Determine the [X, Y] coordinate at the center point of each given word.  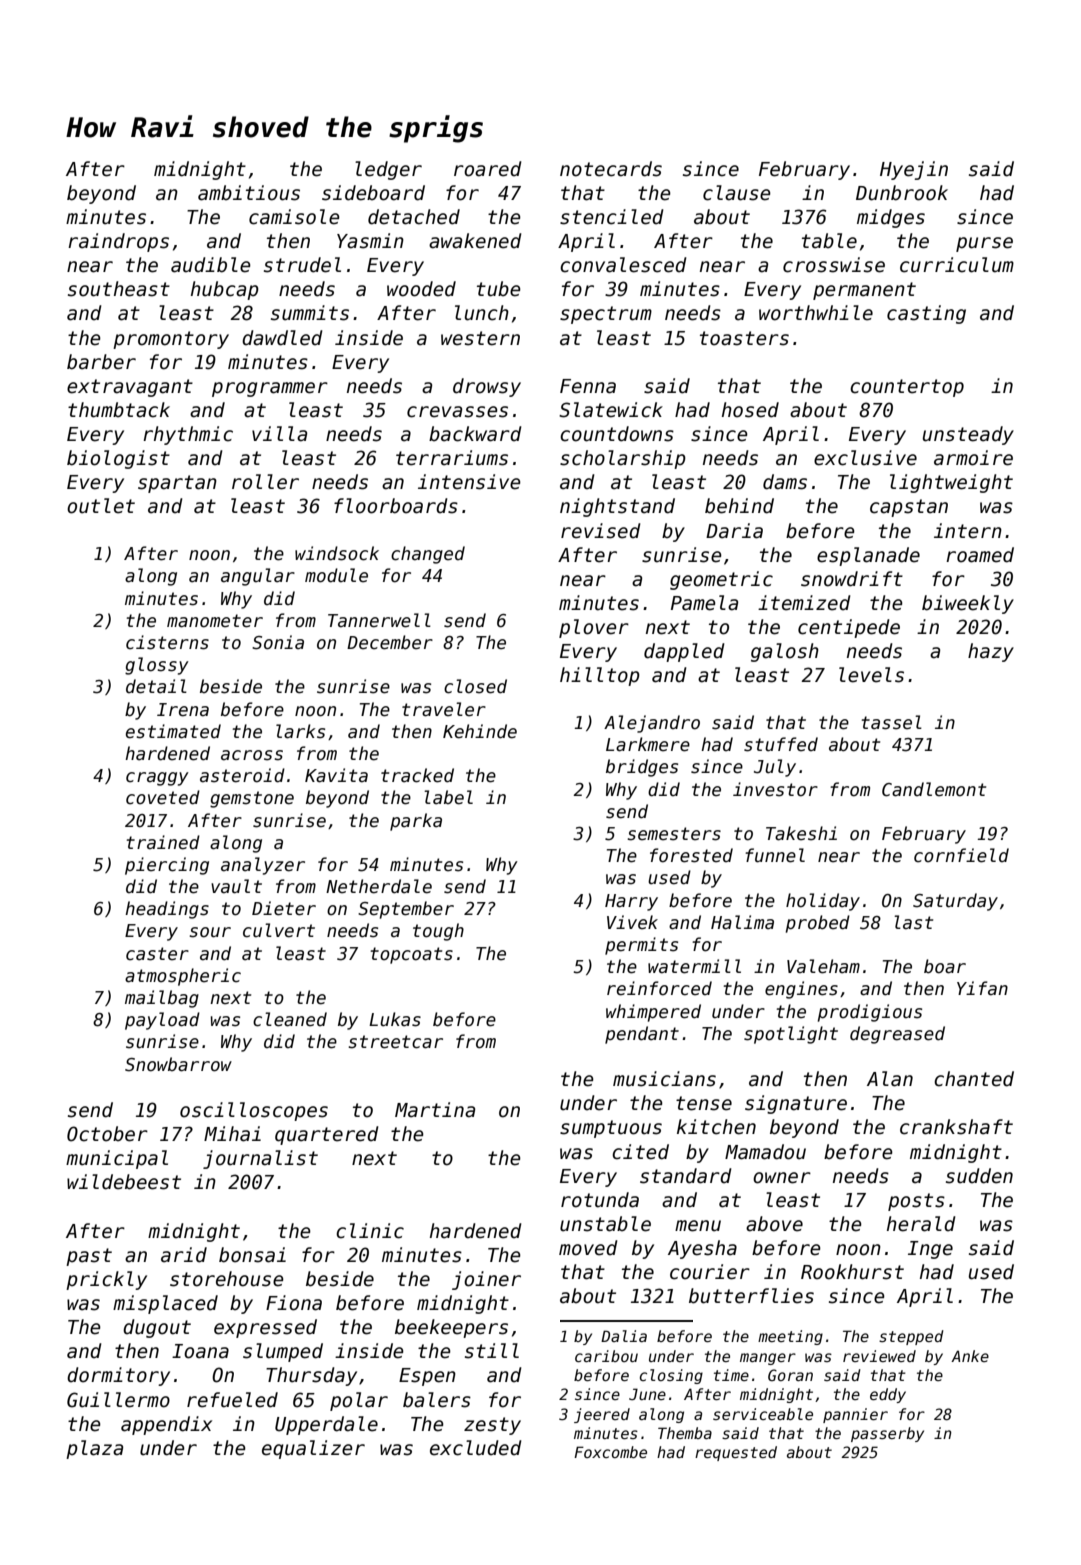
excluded [476, 1448]
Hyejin [914, 170]
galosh [785, 652]
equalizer [313, 1449]
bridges [642, 768]
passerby [887, 1434]
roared [488, 169]
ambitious [249, 193]
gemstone [252, 799]
